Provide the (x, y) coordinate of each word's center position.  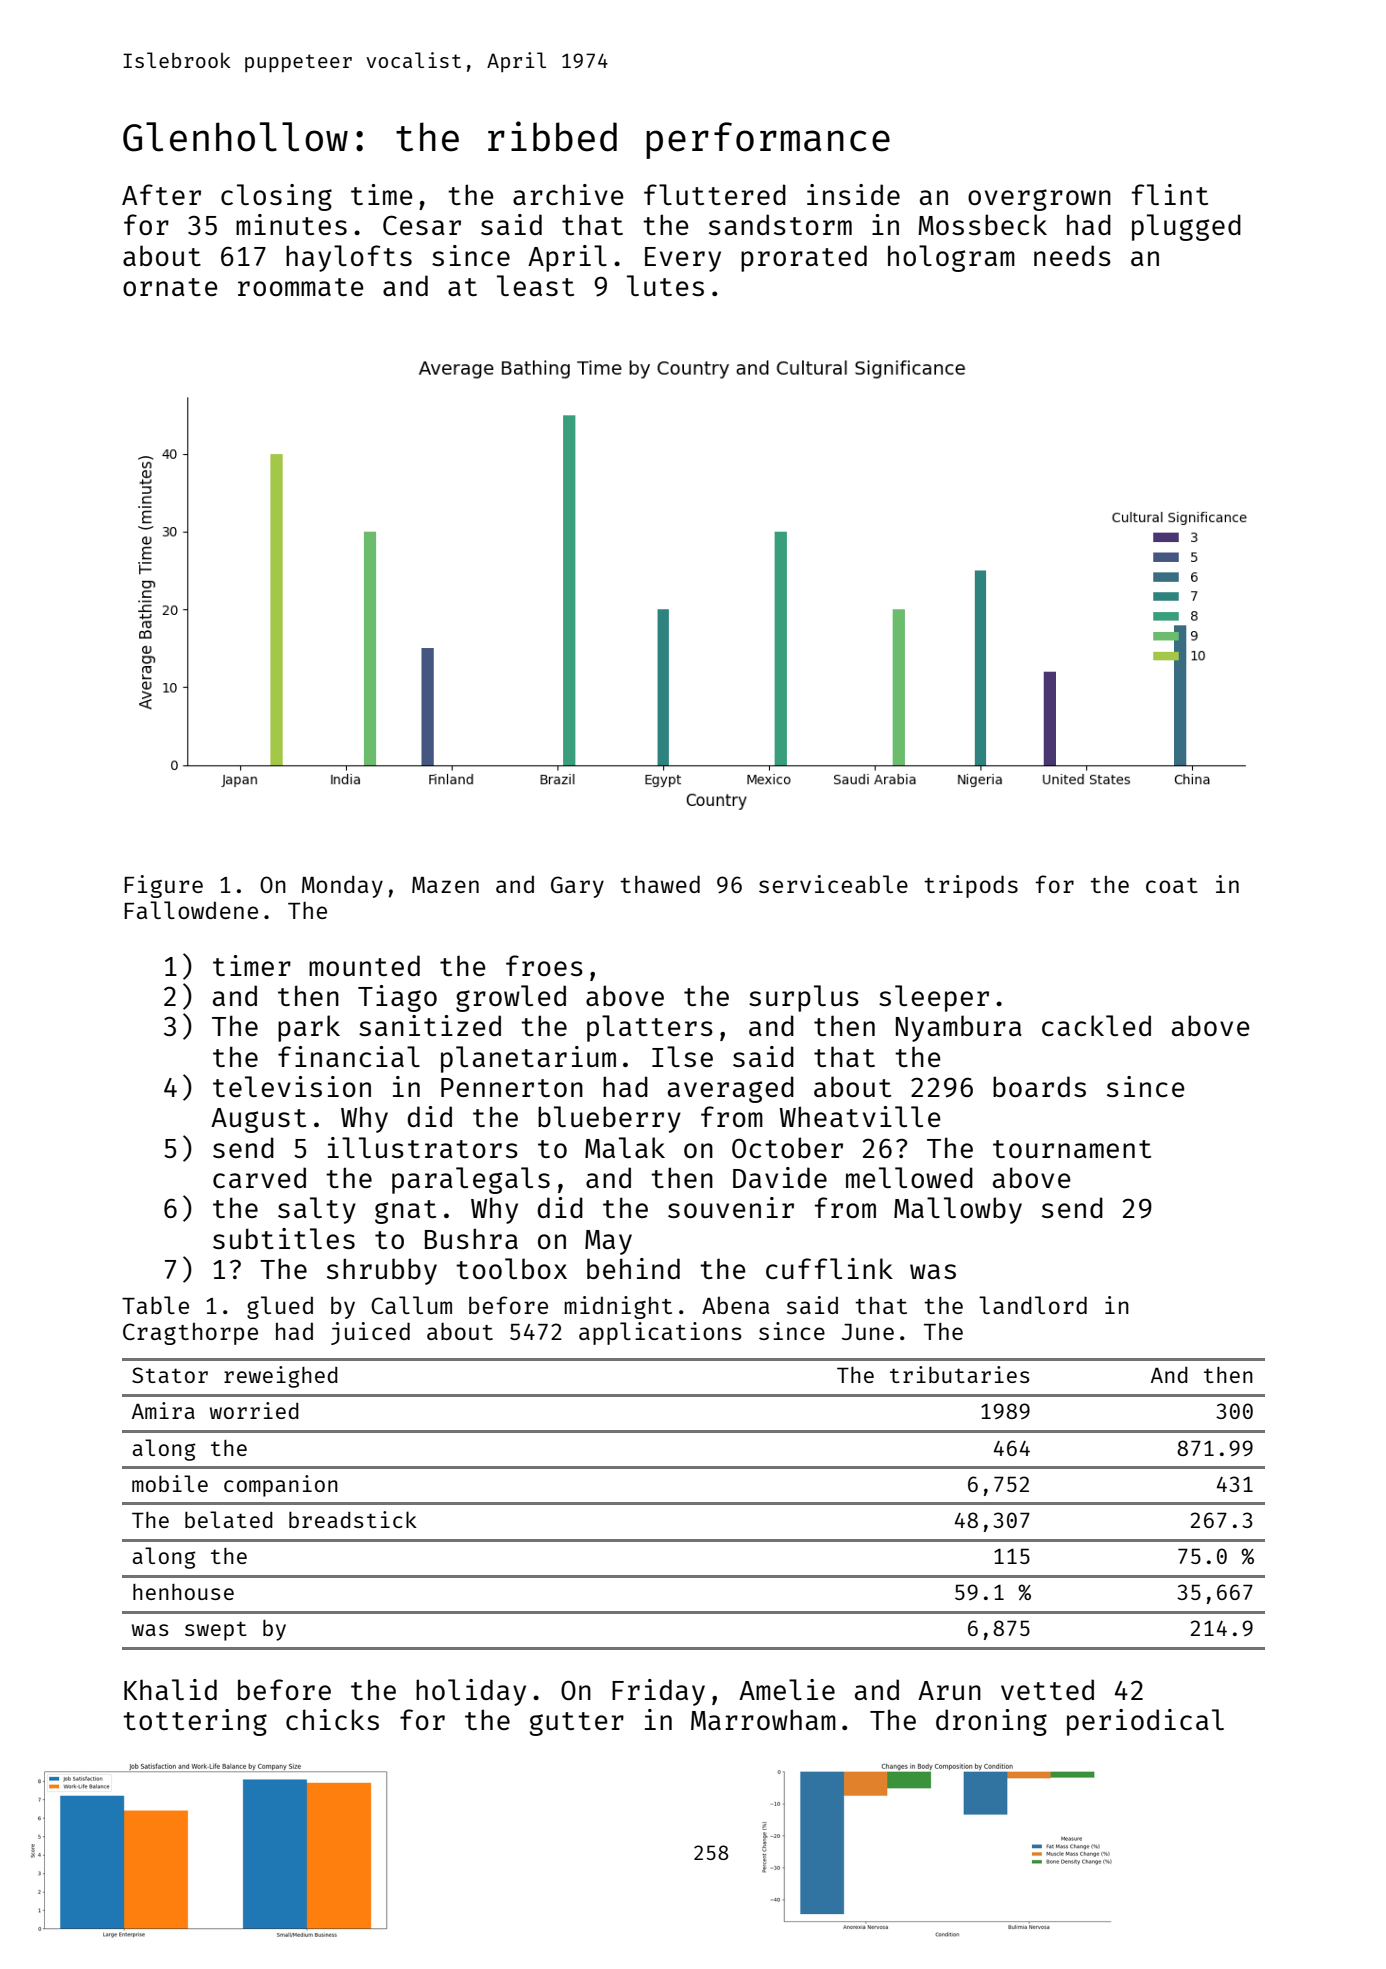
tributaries (960, 1374)
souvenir (731, 1207)
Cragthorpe (190, 1334)
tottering (195, 1722)
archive (568, 194)
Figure (163, 886)
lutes (665, 285)
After (161, 194)
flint (1170, 194)
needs (1072, 255)
